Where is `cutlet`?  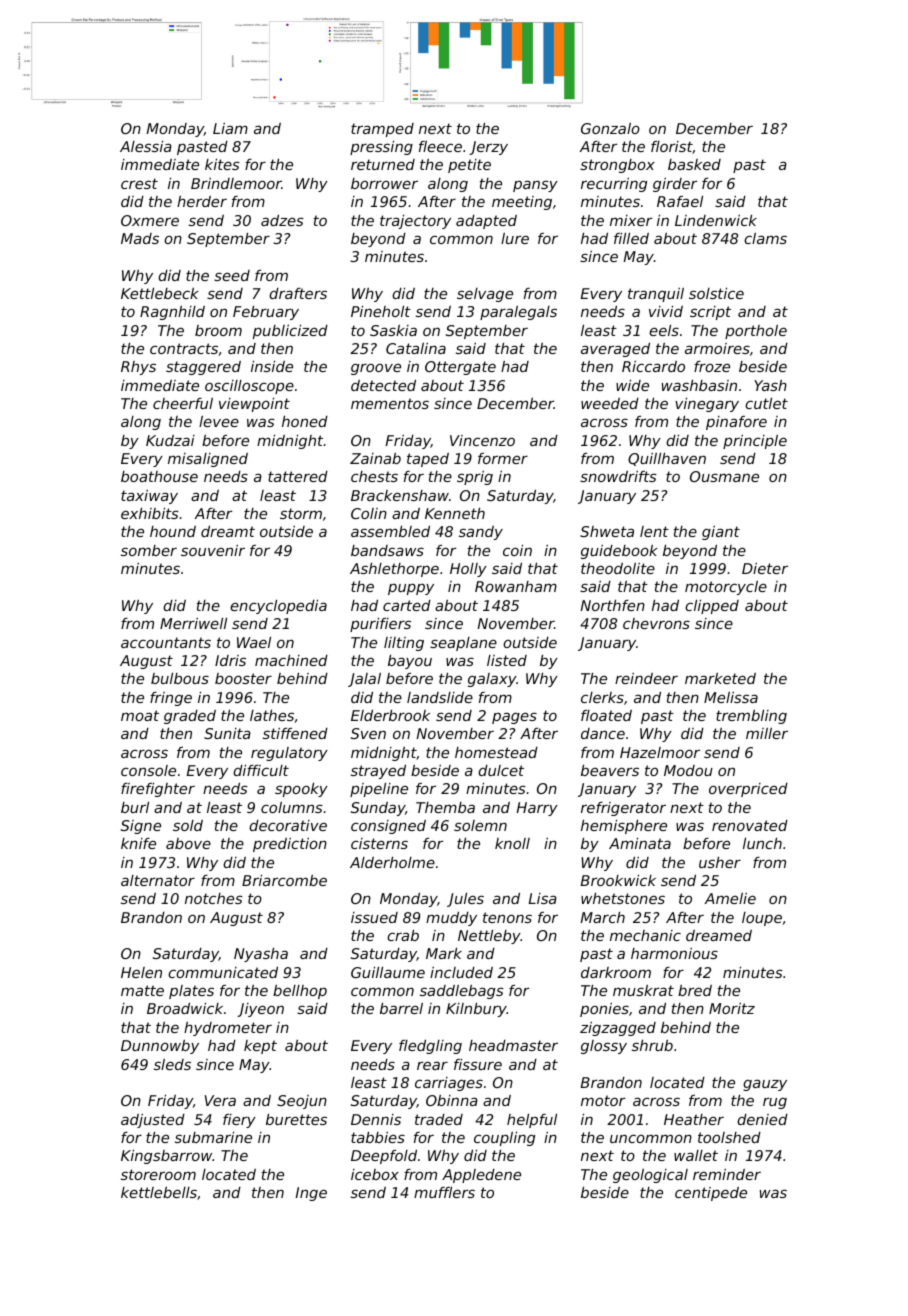
cutlet is located at coordinates (766, 403).
